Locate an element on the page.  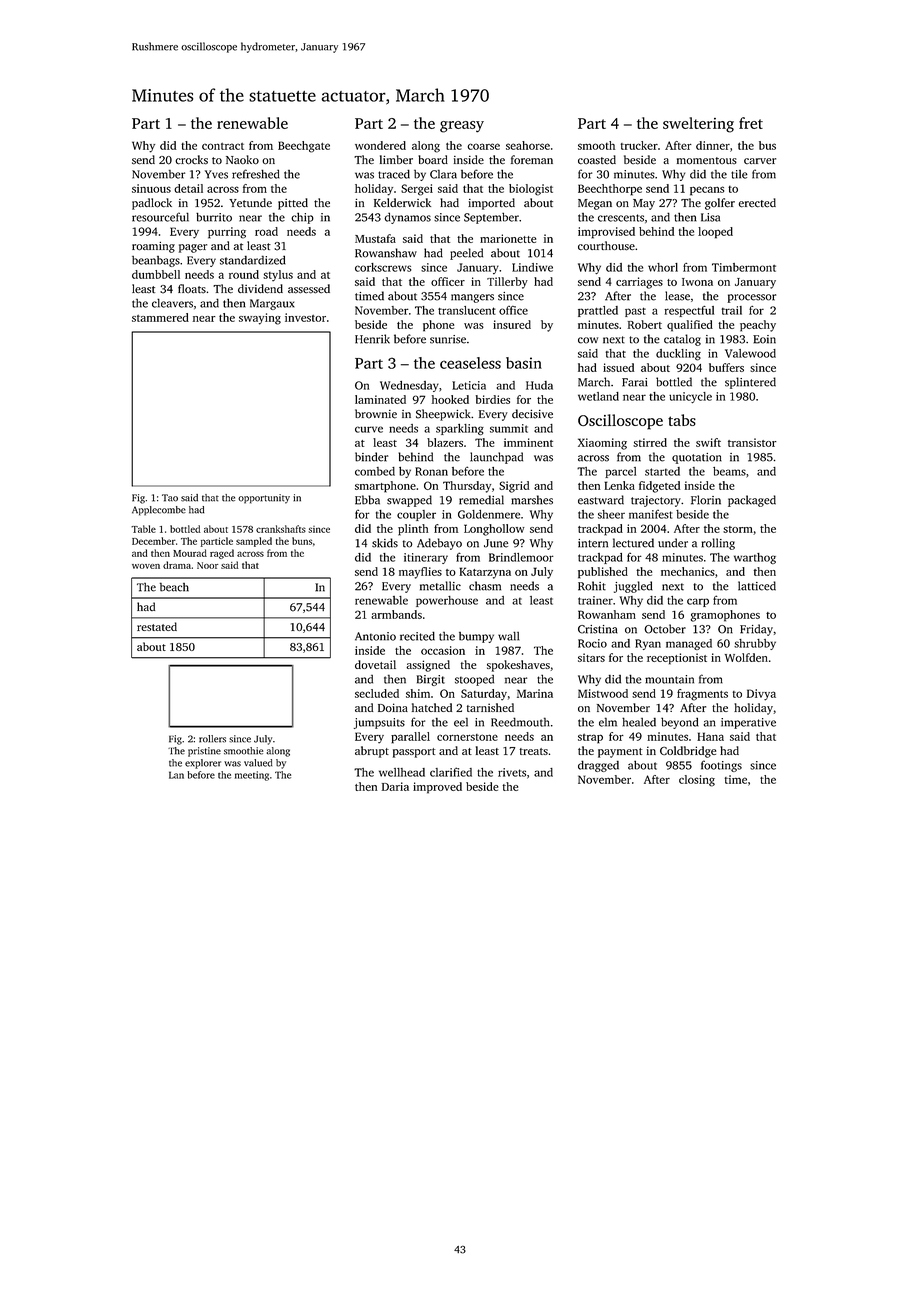
binder is located at coordinates (371, 457).
